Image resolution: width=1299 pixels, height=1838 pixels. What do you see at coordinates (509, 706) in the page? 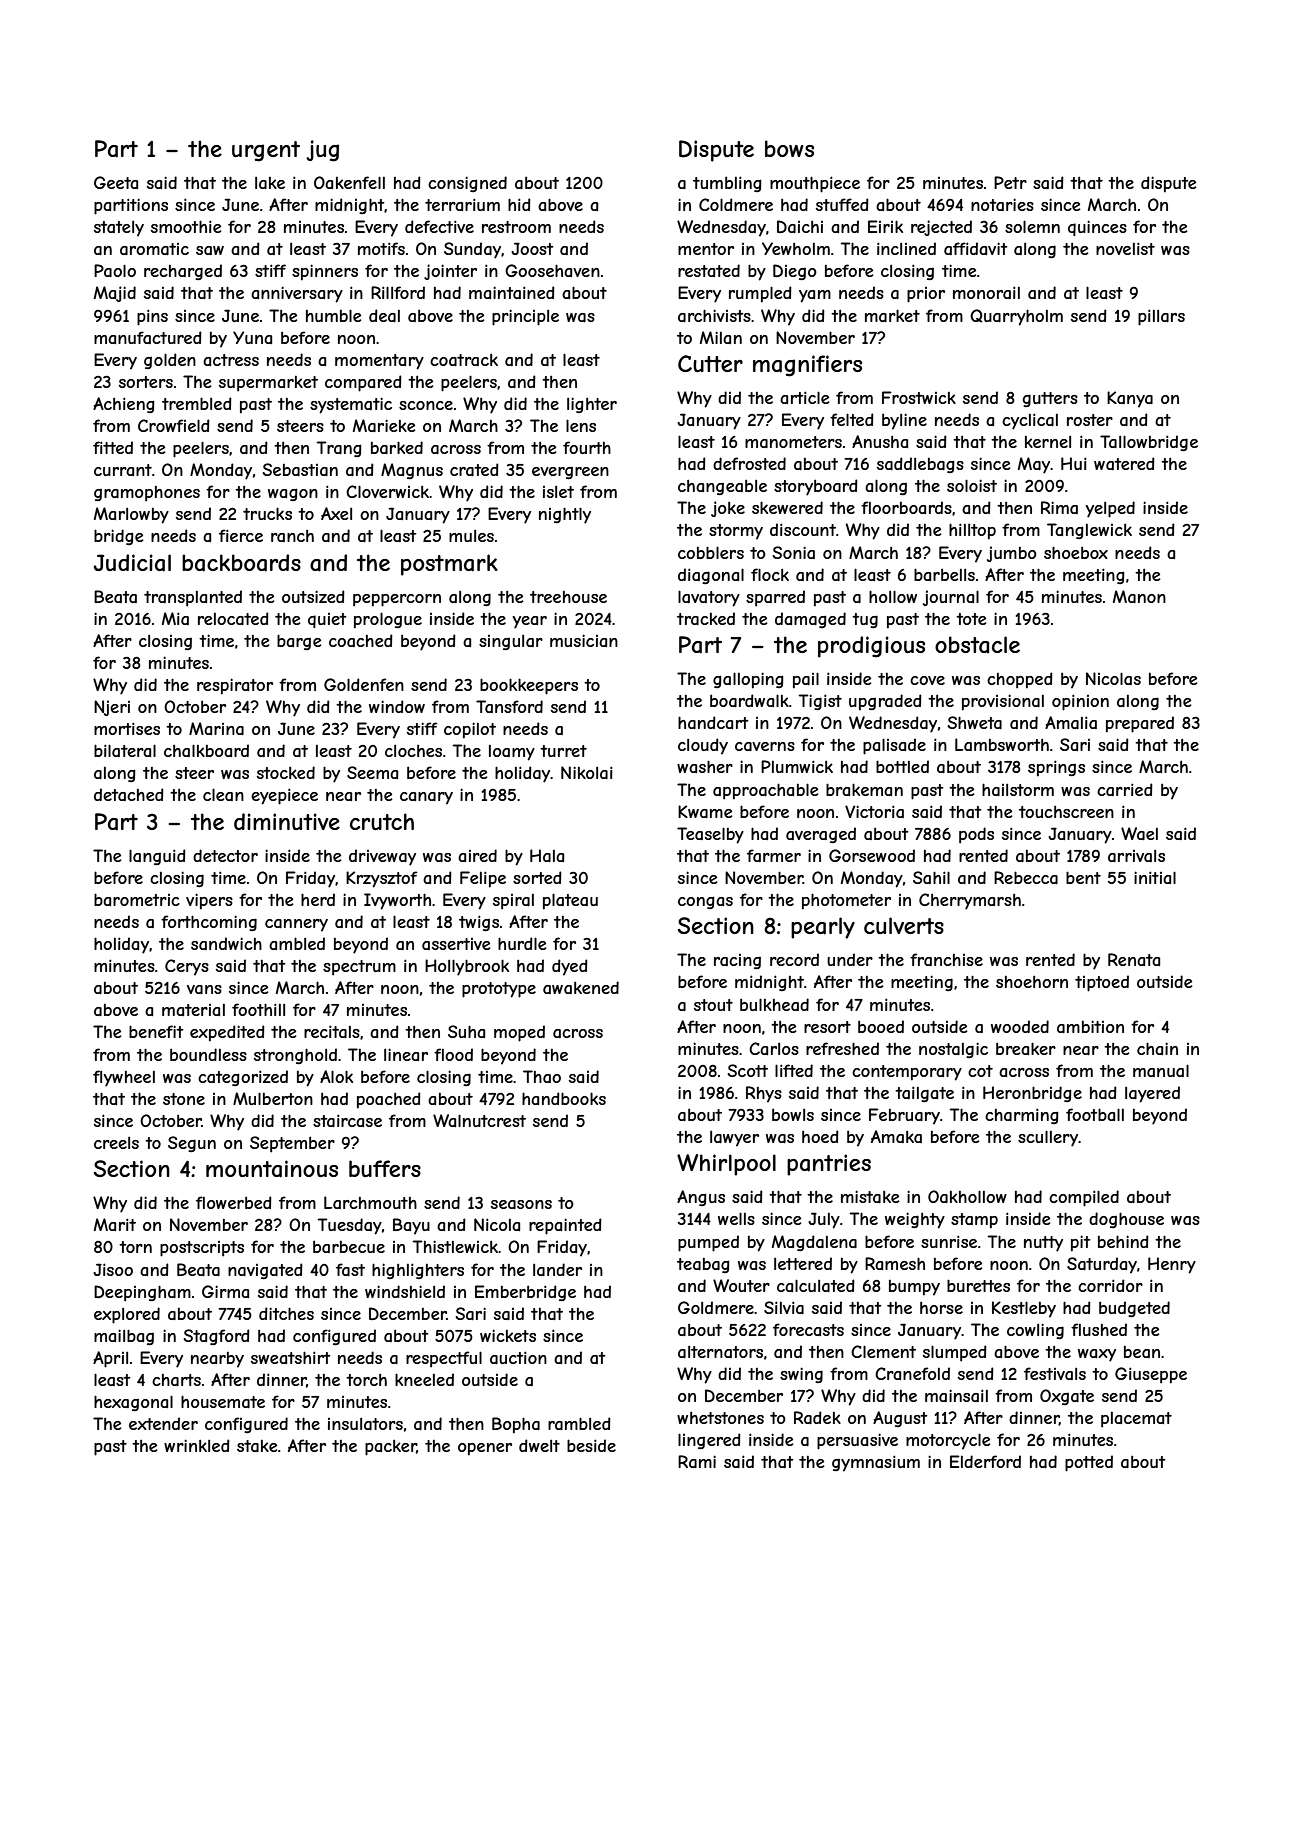
I see `Tansford` at bounding box center [509, 706].
